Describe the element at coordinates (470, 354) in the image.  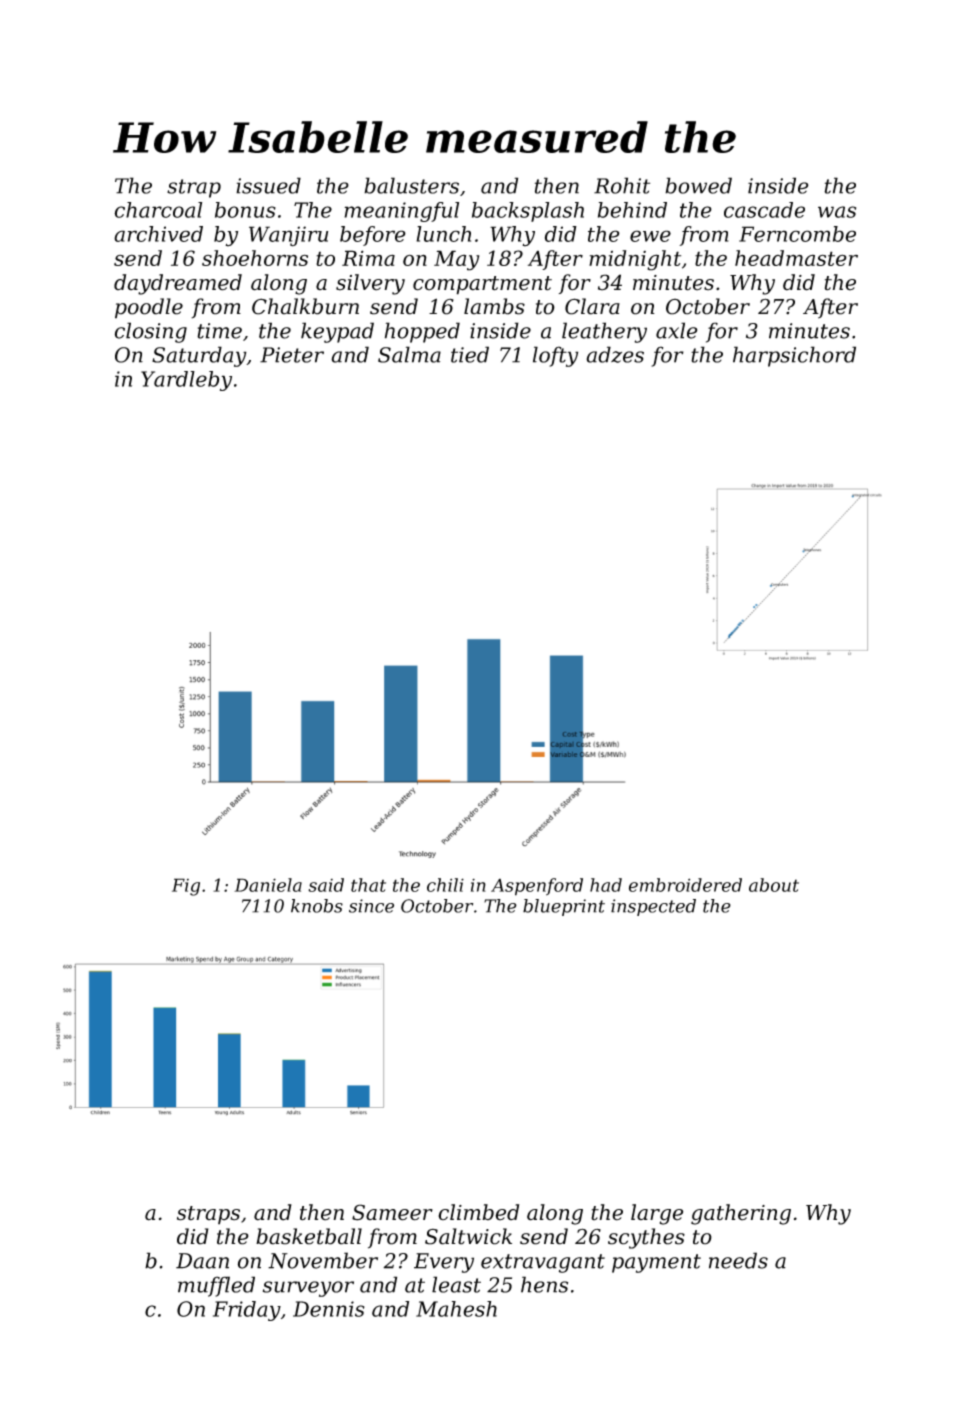
I see `tied` at that location.
